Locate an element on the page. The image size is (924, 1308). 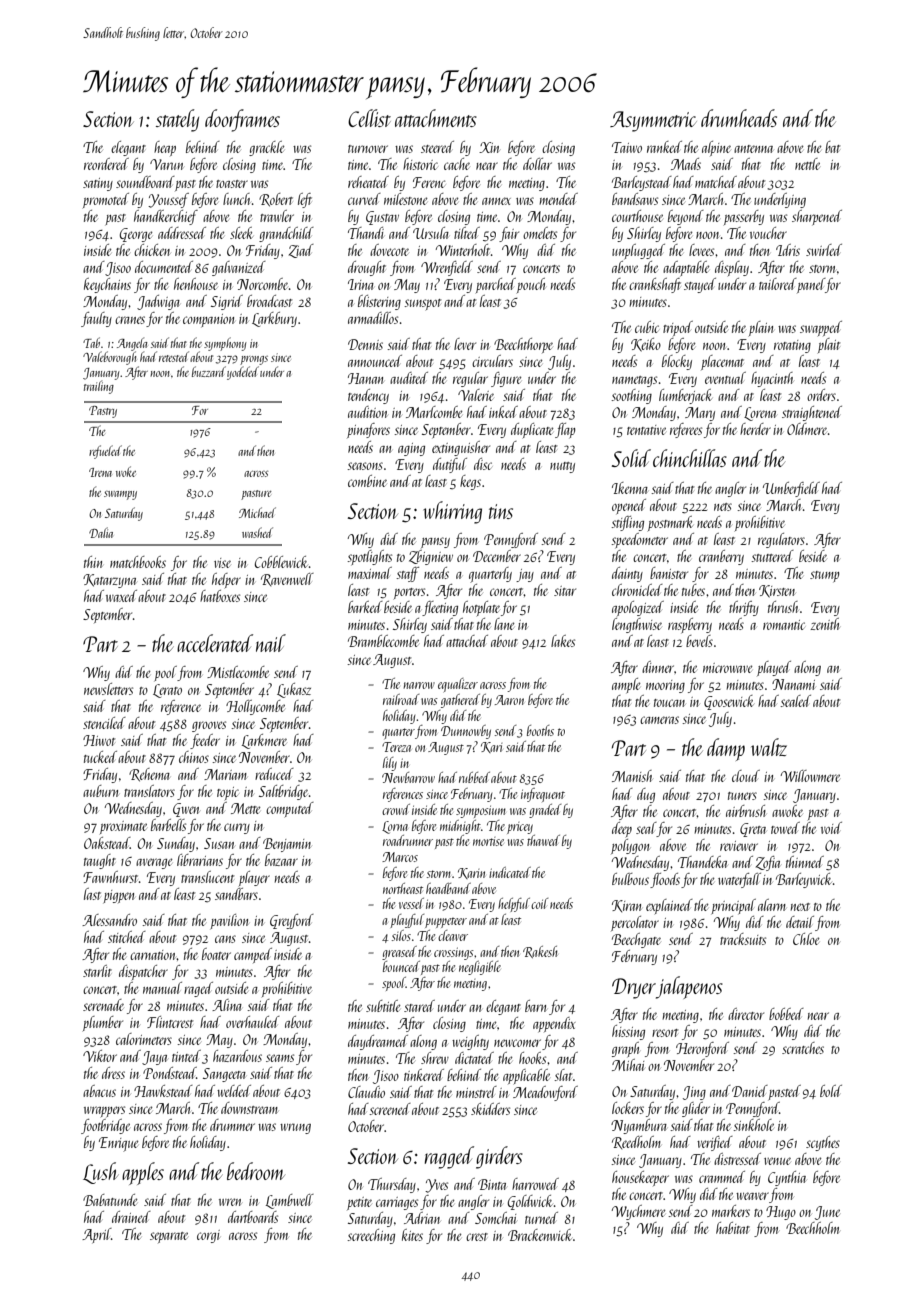
sharpened is located at coordinates (817, 217).
